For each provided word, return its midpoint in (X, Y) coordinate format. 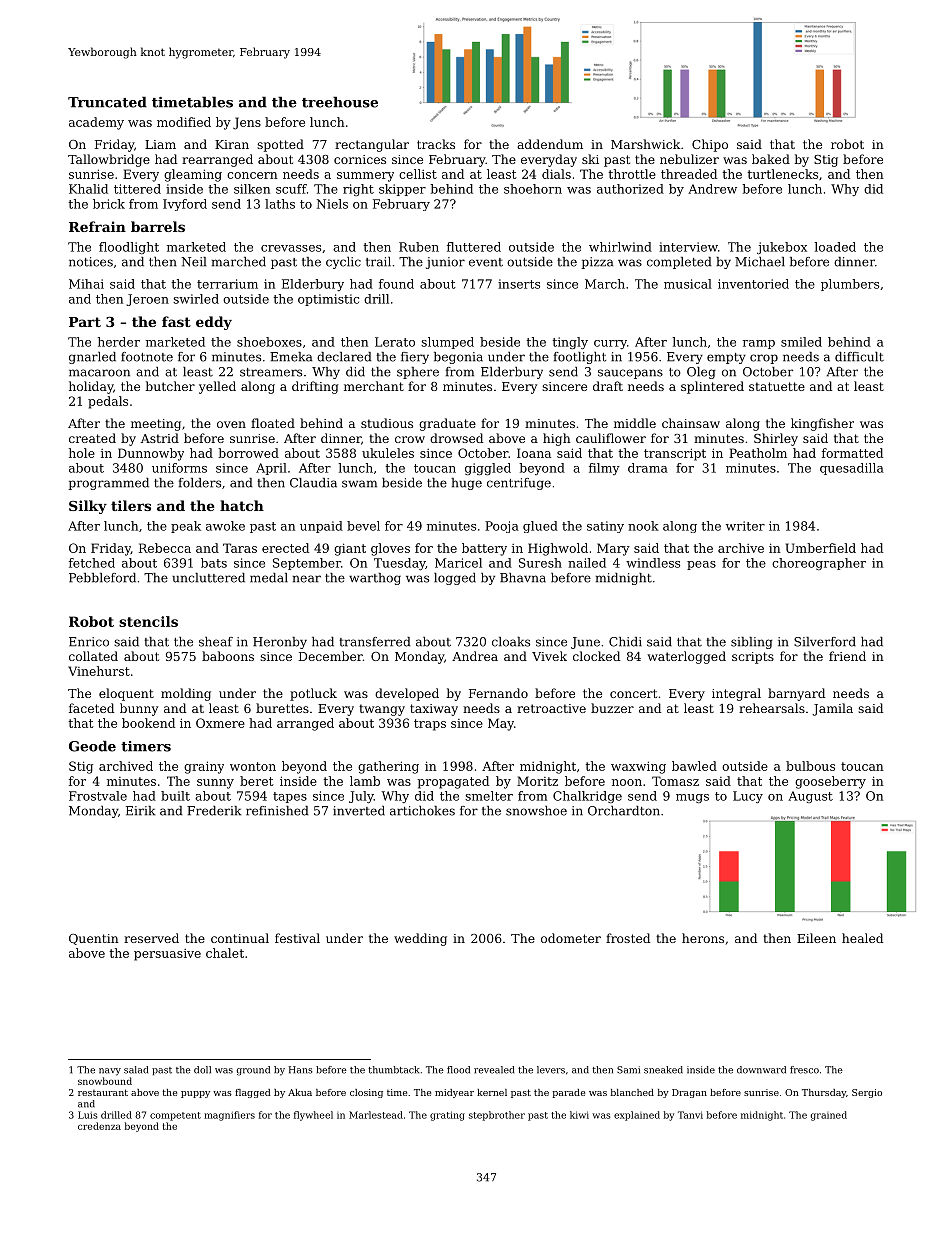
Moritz (537, 781)
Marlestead (376, 1115)
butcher (170, 386)
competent (175, 1116)
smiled (801, 342)
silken (252, 189)
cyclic (343, 263)
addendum (550, 144)
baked (771, 159)
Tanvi (690, 1115)
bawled (694, 766)
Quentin (94, 939)
